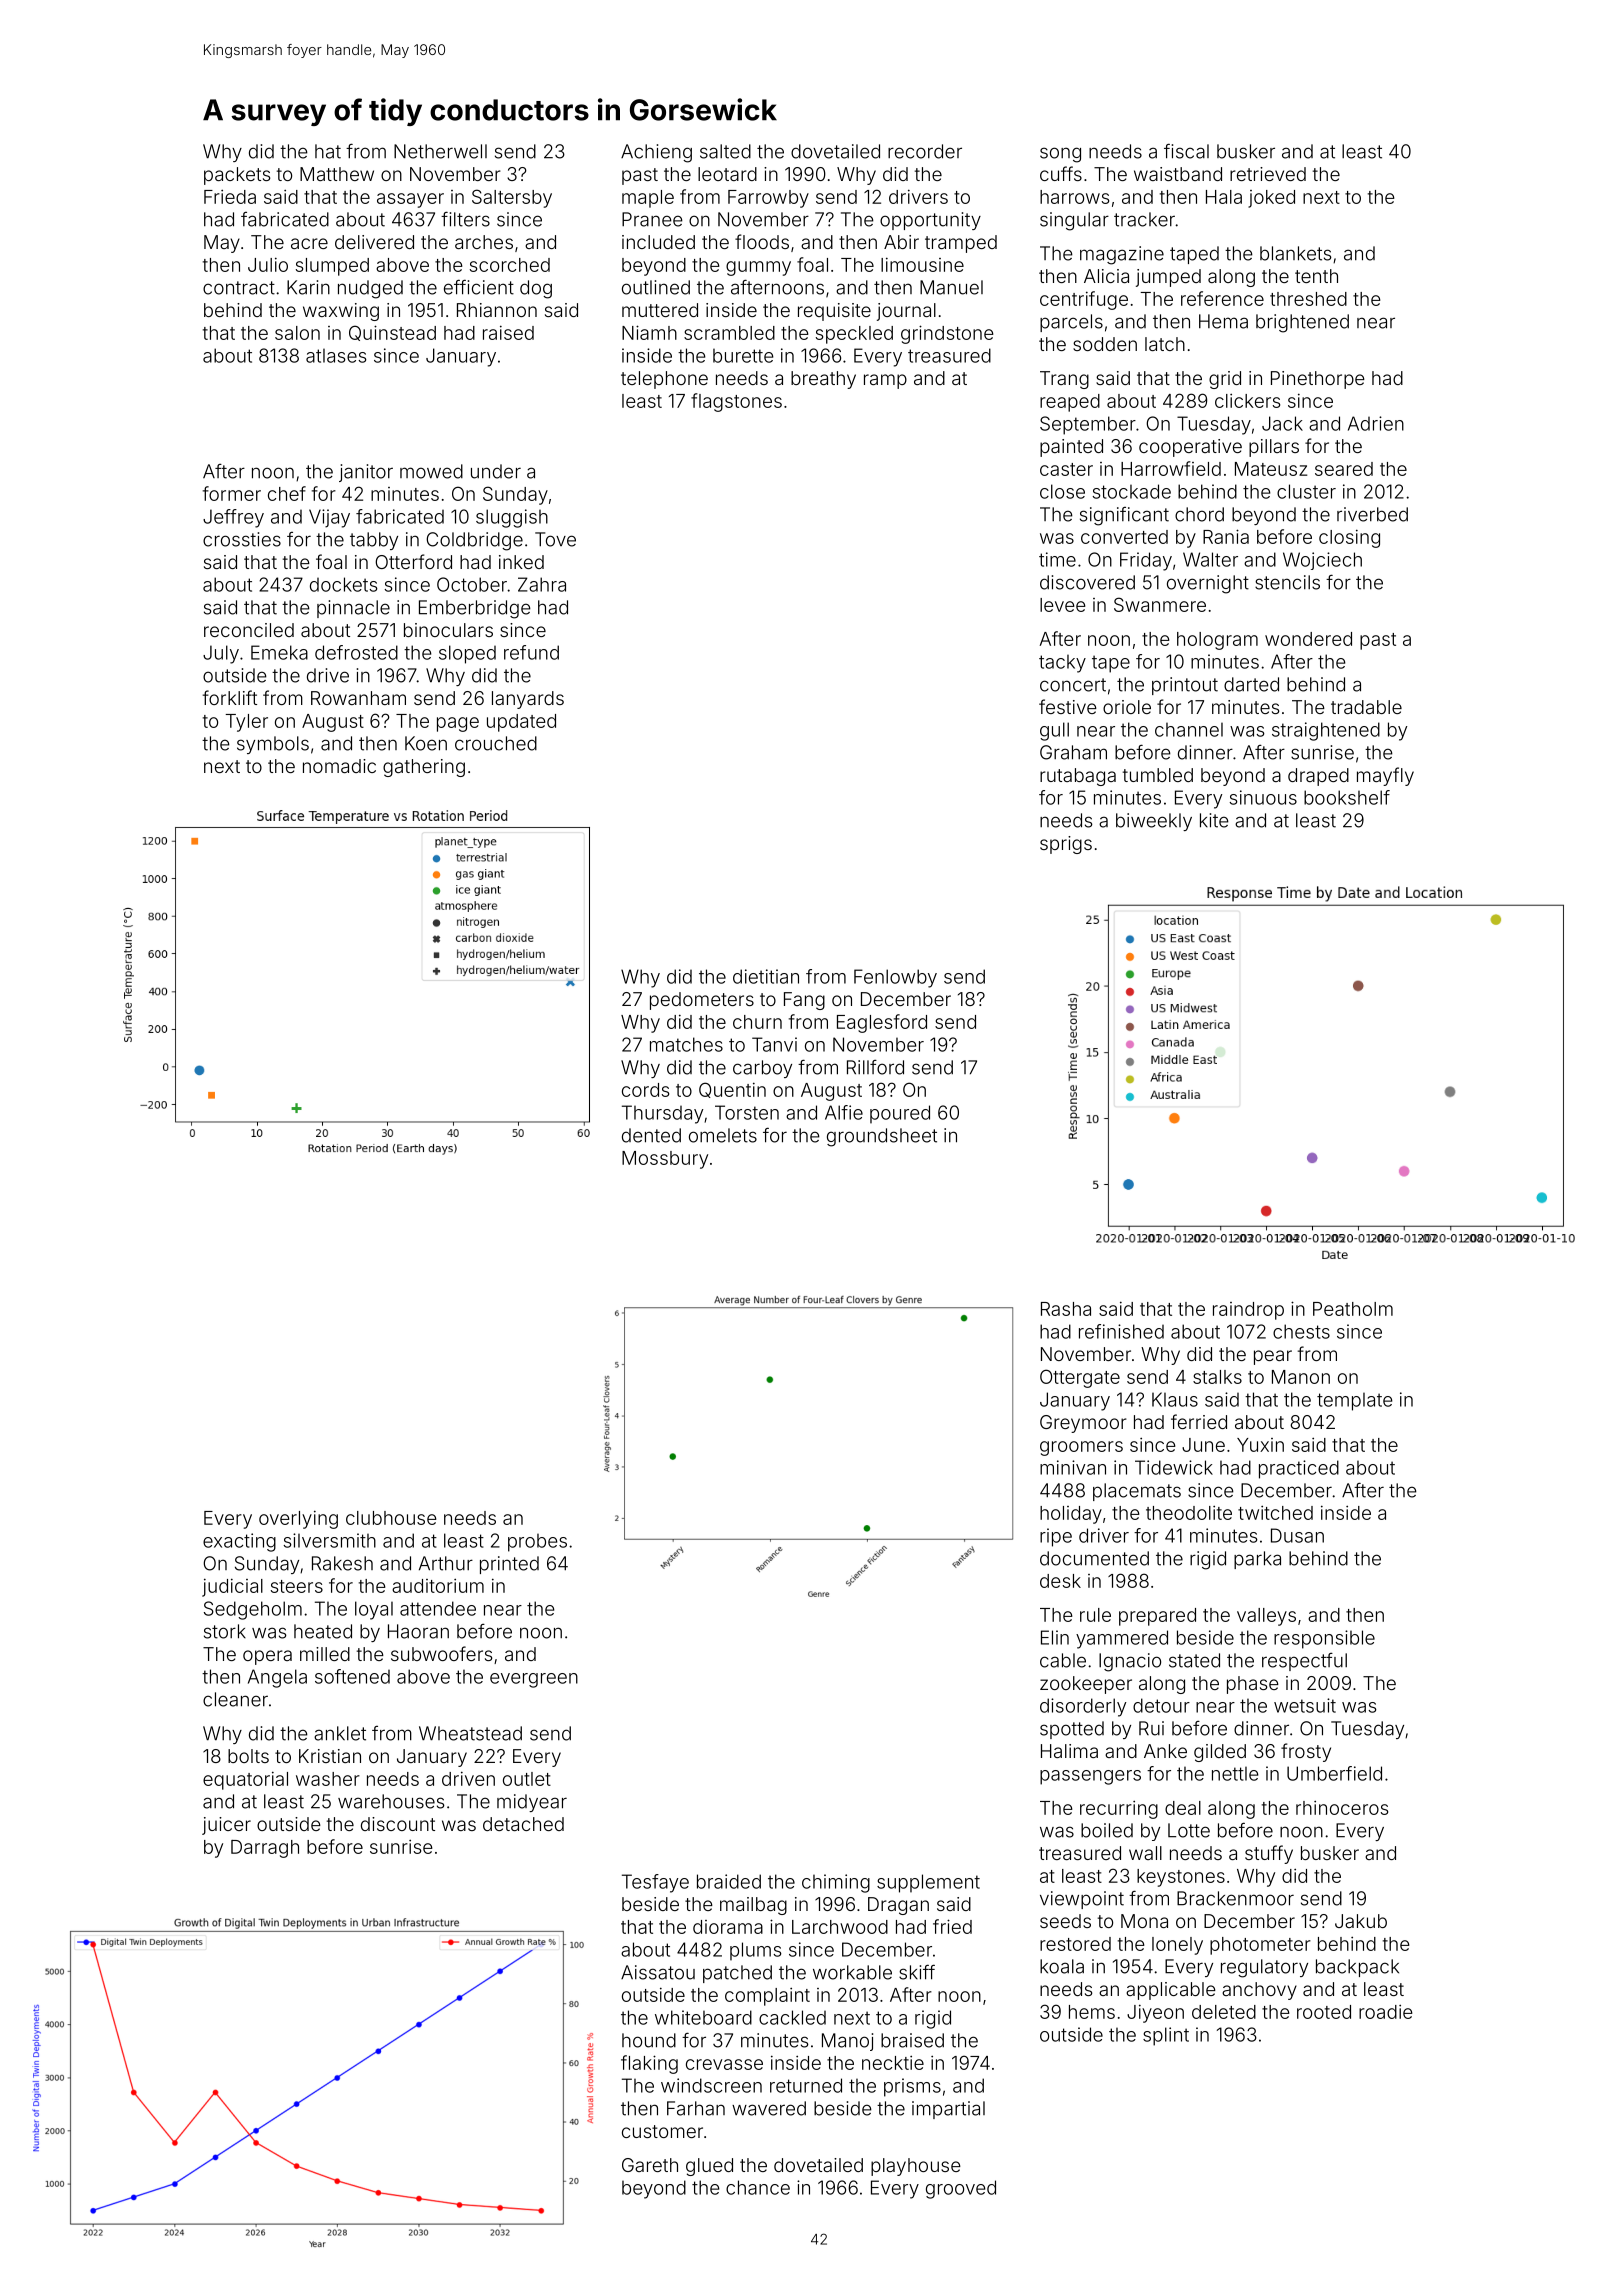 This page has width=1620, height=2292. Describe the element at coordinates (736, 402) in the page. I see `flagstones` at that location.
